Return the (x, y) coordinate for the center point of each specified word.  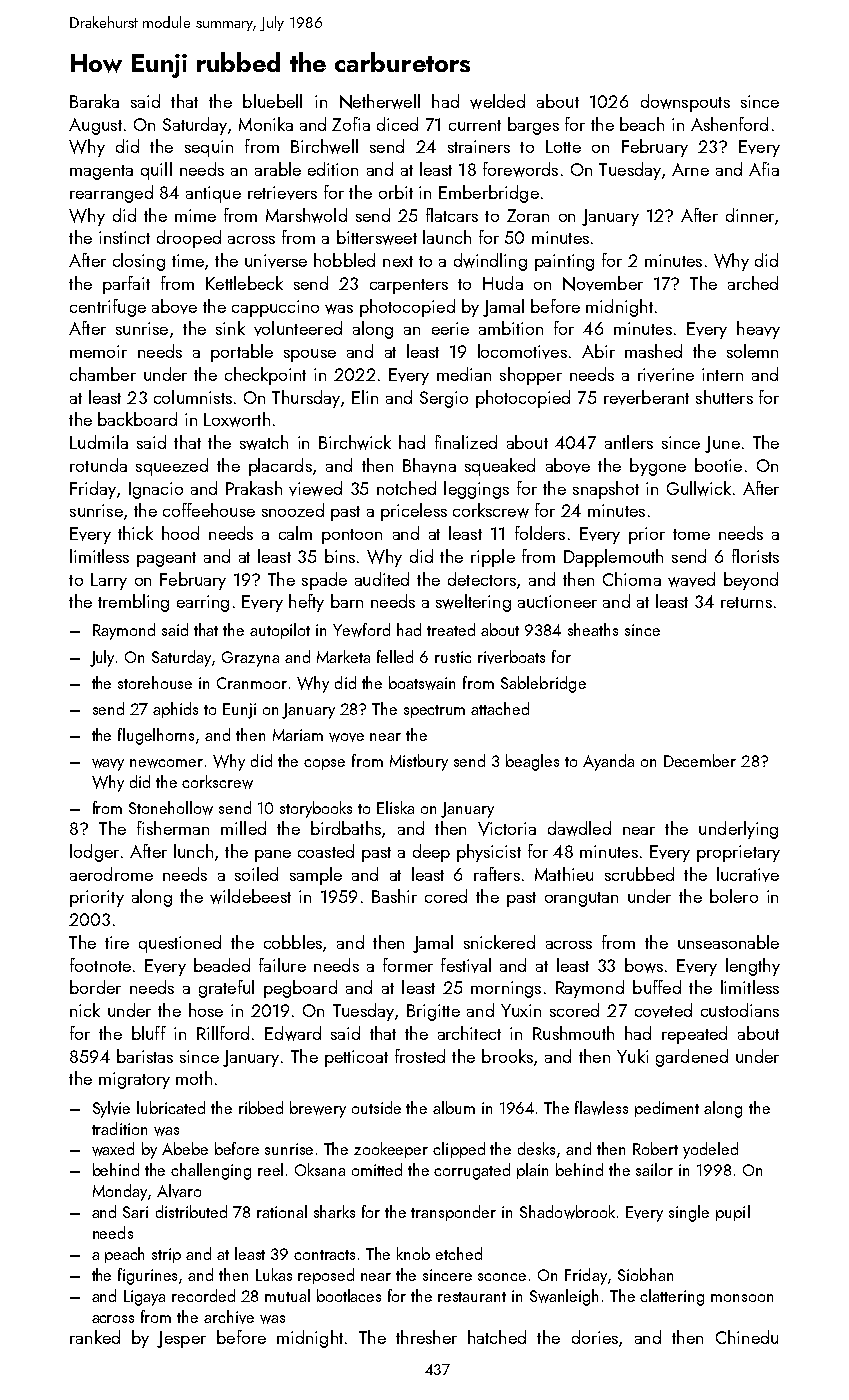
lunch (193, 851)
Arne (690, 169)
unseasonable (728, 942)
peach (124, 1255)
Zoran (528, 215)
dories (595, 1337)
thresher (426, 1337)
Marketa (343, 656)
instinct (124, 237)
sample (316, 876)
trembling (133, 603)
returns (746, 602)
